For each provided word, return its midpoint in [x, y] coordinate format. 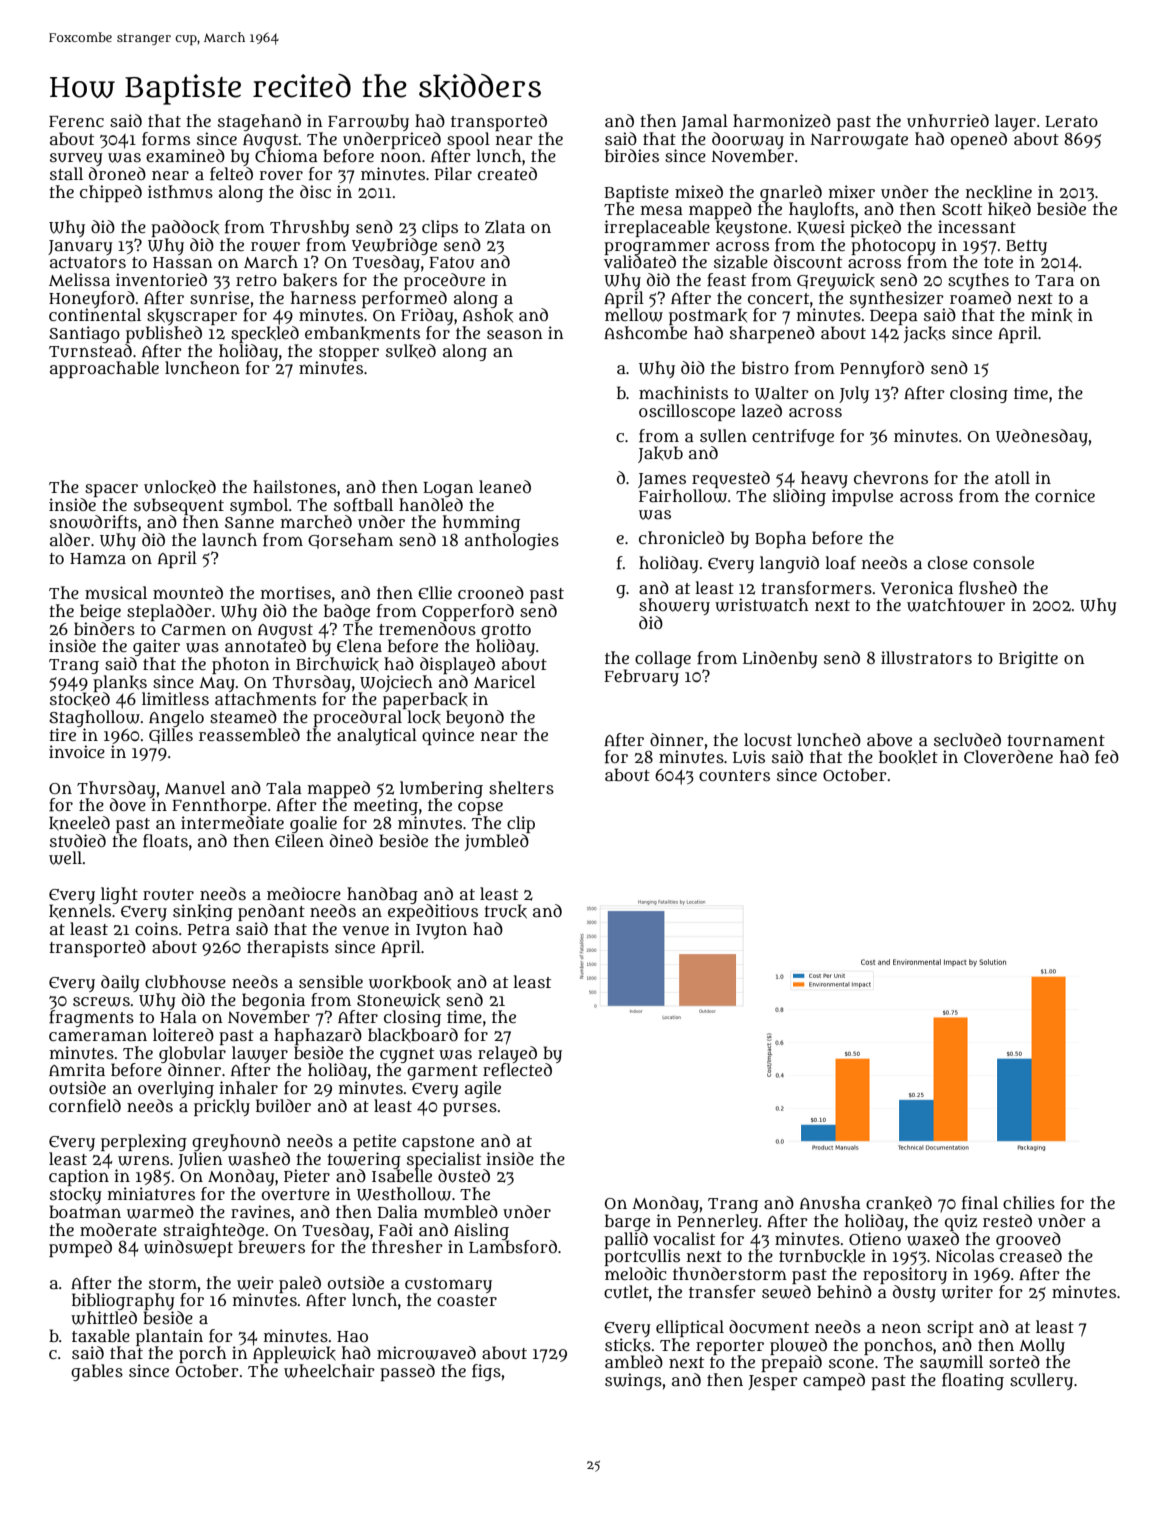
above [889, 739]
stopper [349, 353]
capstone [438, 1143]
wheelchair [329, 1371]
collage [663, 659]
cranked [899, 1203]
